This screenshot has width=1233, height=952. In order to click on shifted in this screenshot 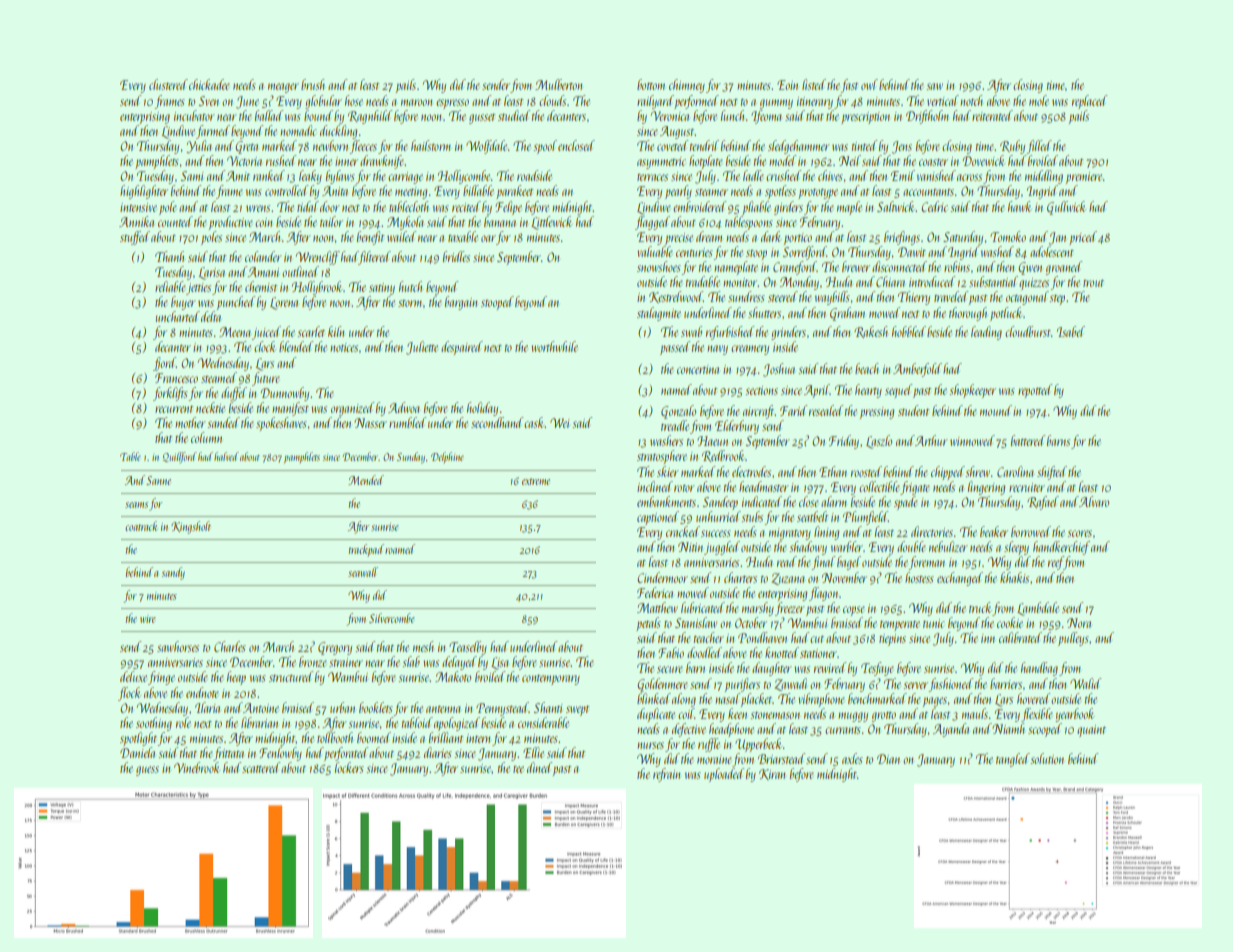, I will do `click(1052, 473)`.
